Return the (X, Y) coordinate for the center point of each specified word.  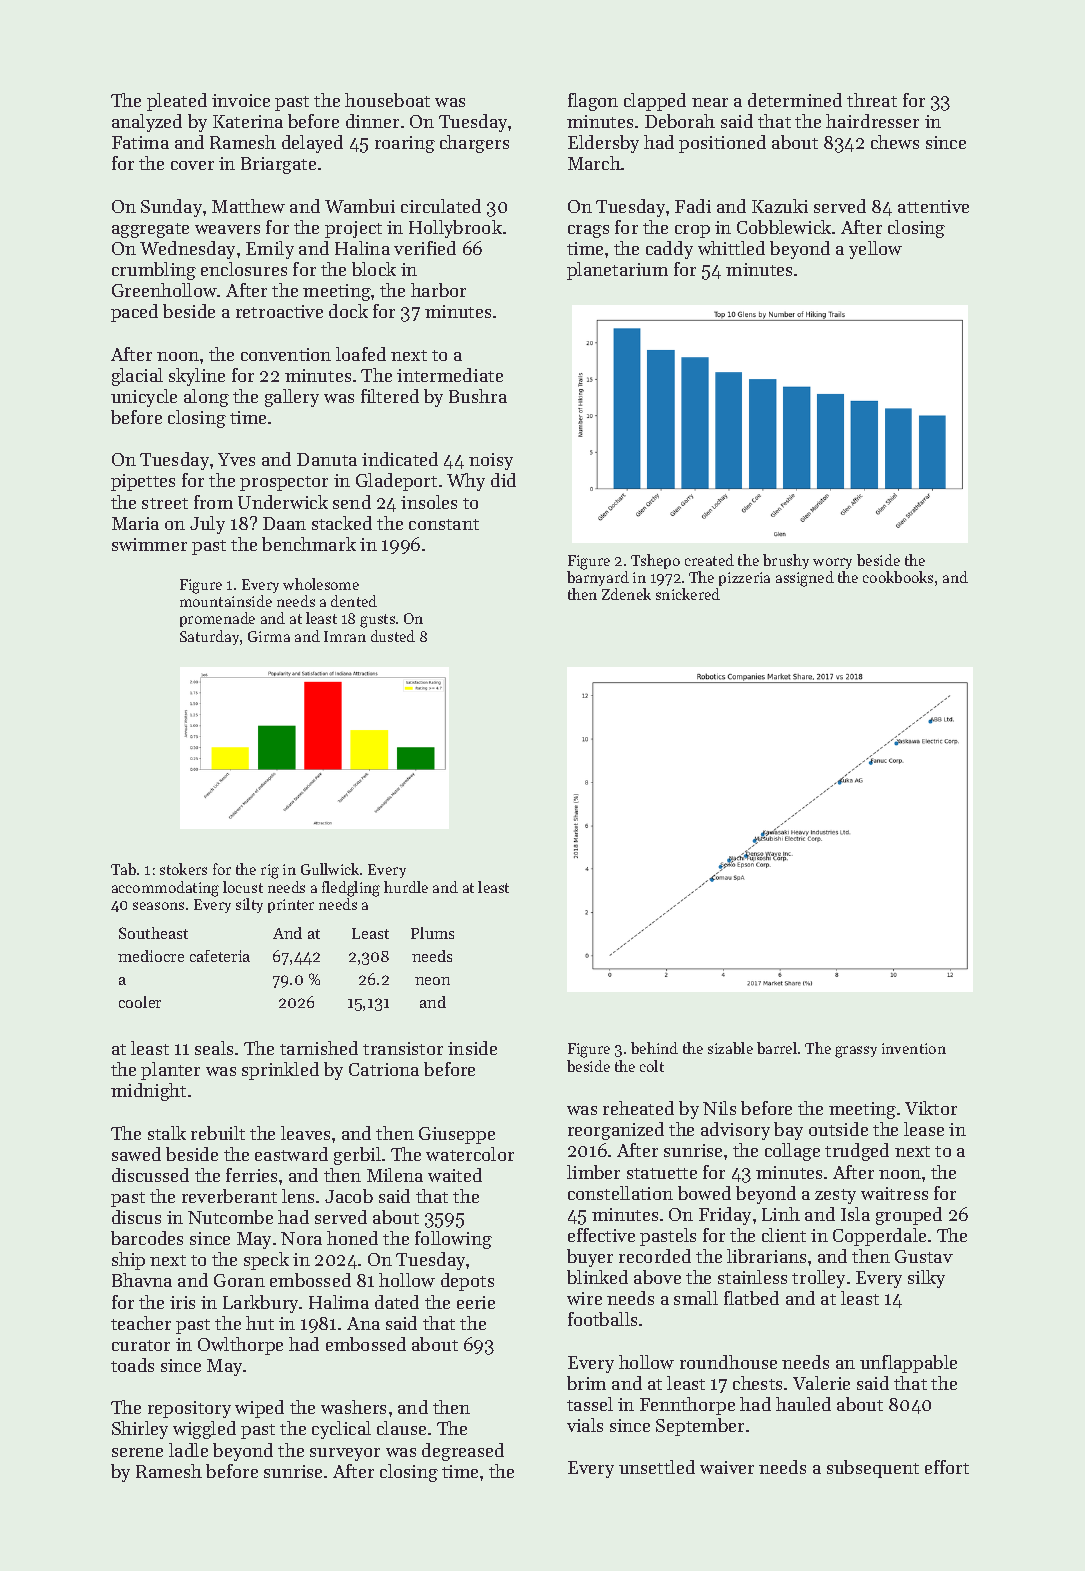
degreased (463, 1452)
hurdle (406, 887)
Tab (123, 869)
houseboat (387, 100)
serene (137, 1452)
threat (872, 100)
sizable (730, 1048)
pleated (177, 102)
